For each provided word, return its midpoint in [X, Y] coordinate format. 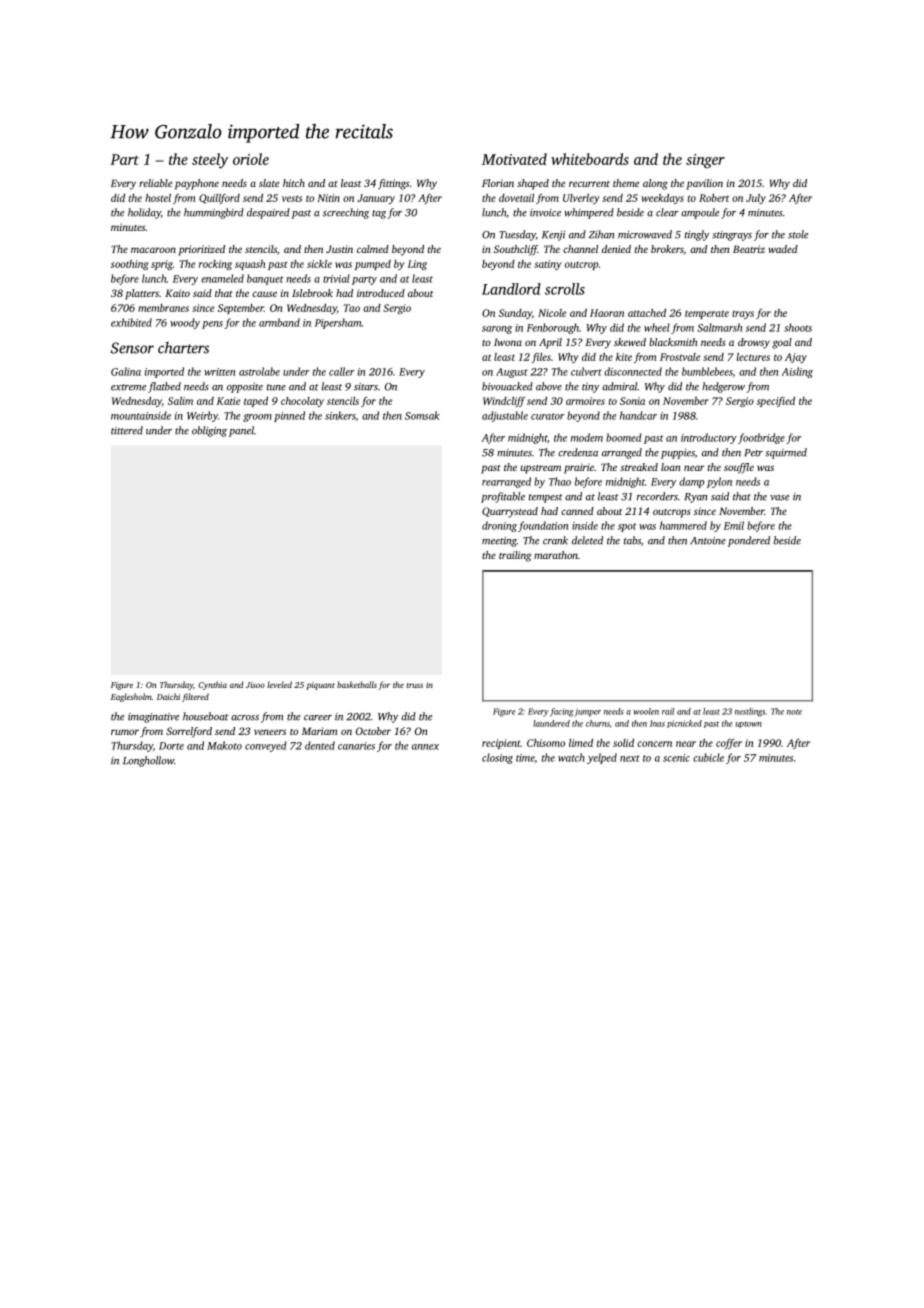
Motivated [514, 159]
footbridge [761, 438]
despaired [268, 213]
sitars [366, 387]
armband [279, 322]
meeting [499, 542]
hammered [683, 525]
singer [705, 161]
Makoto [224, 745]
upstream [541, 469]
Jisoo [255, 685]
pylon [719, 482]
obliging [209, 431]
